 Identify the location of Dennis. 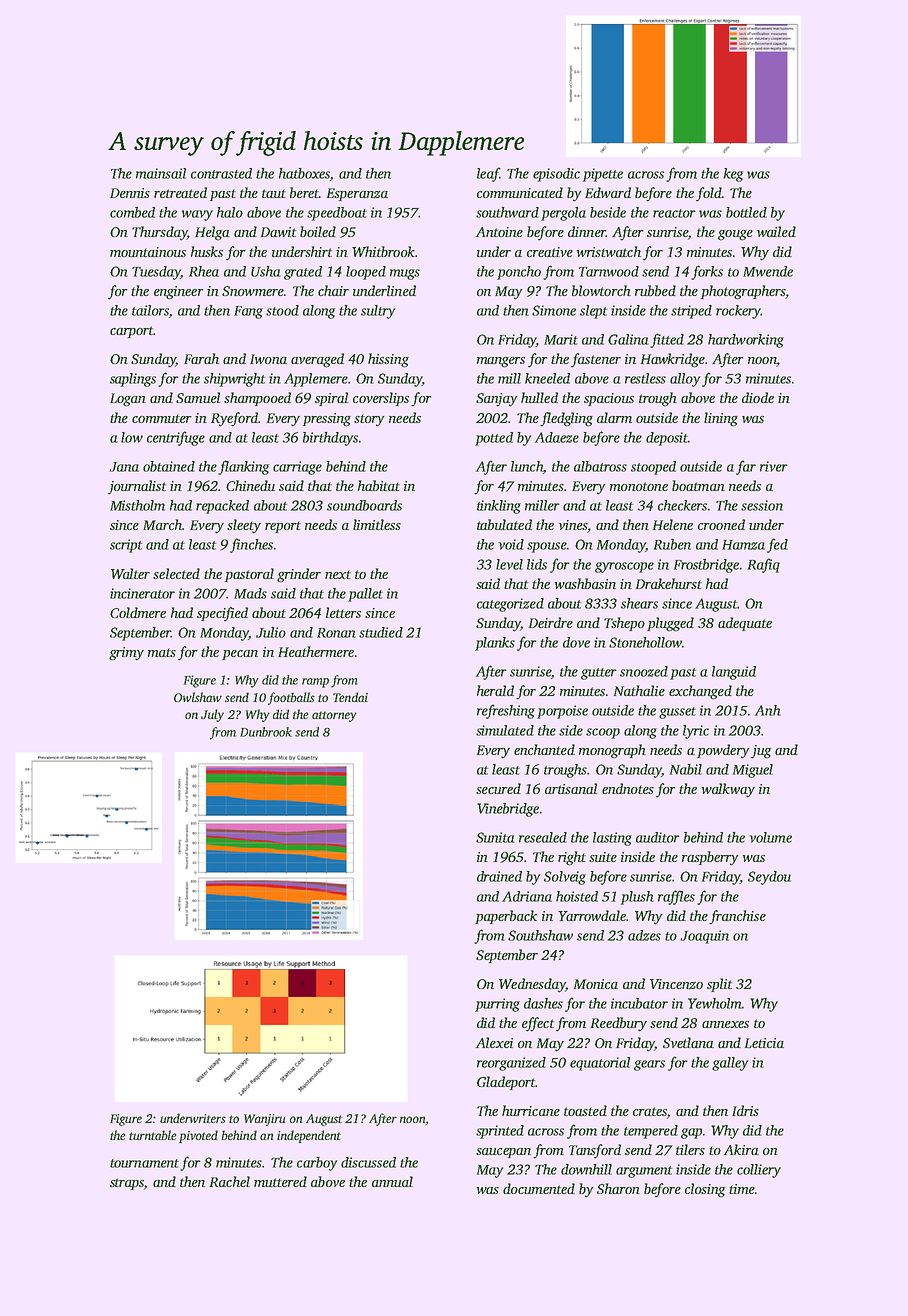
(130, 193).
